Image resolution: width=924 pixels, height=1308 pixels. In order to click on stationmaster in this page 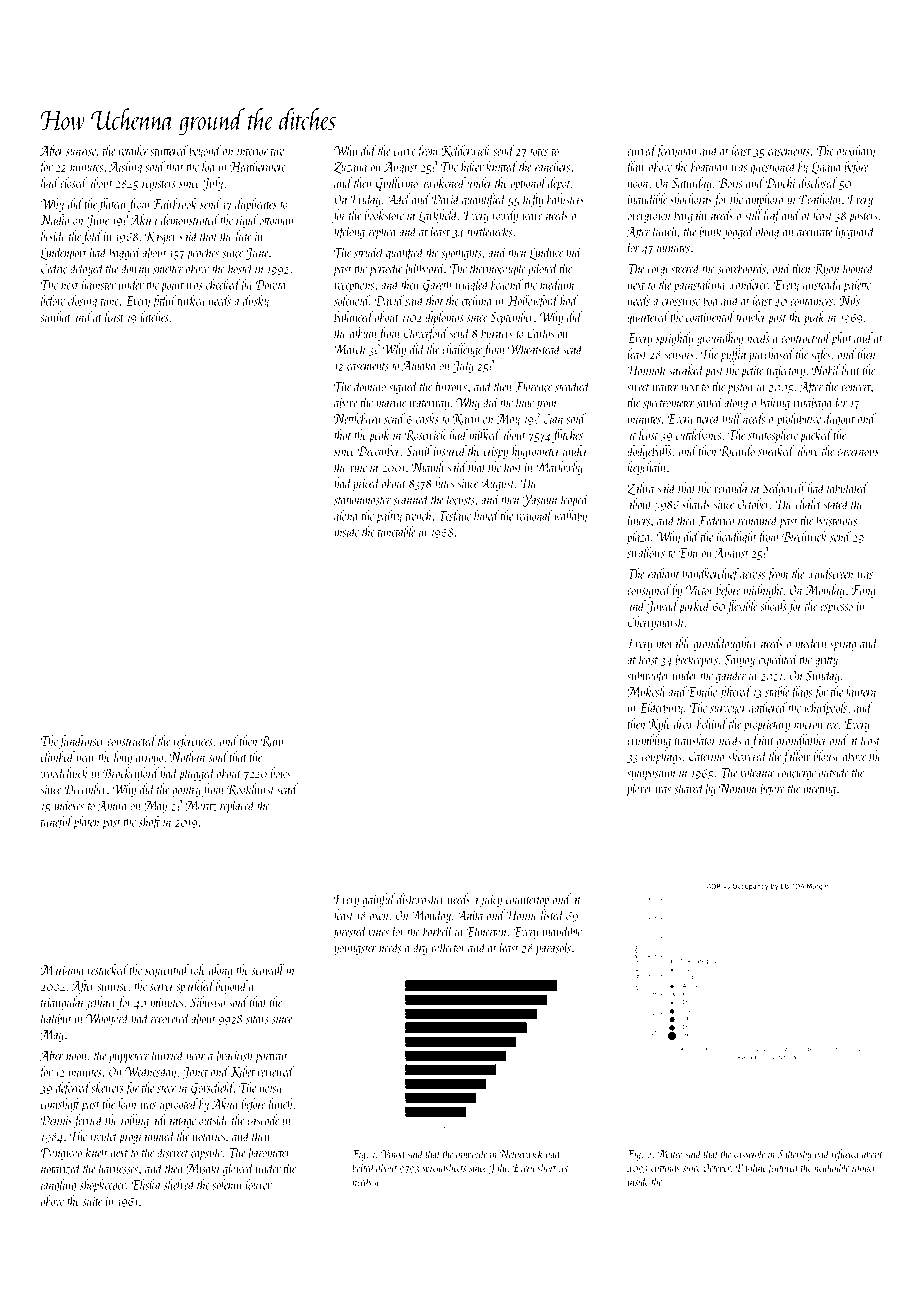, I will do `click(362, 500)`.
